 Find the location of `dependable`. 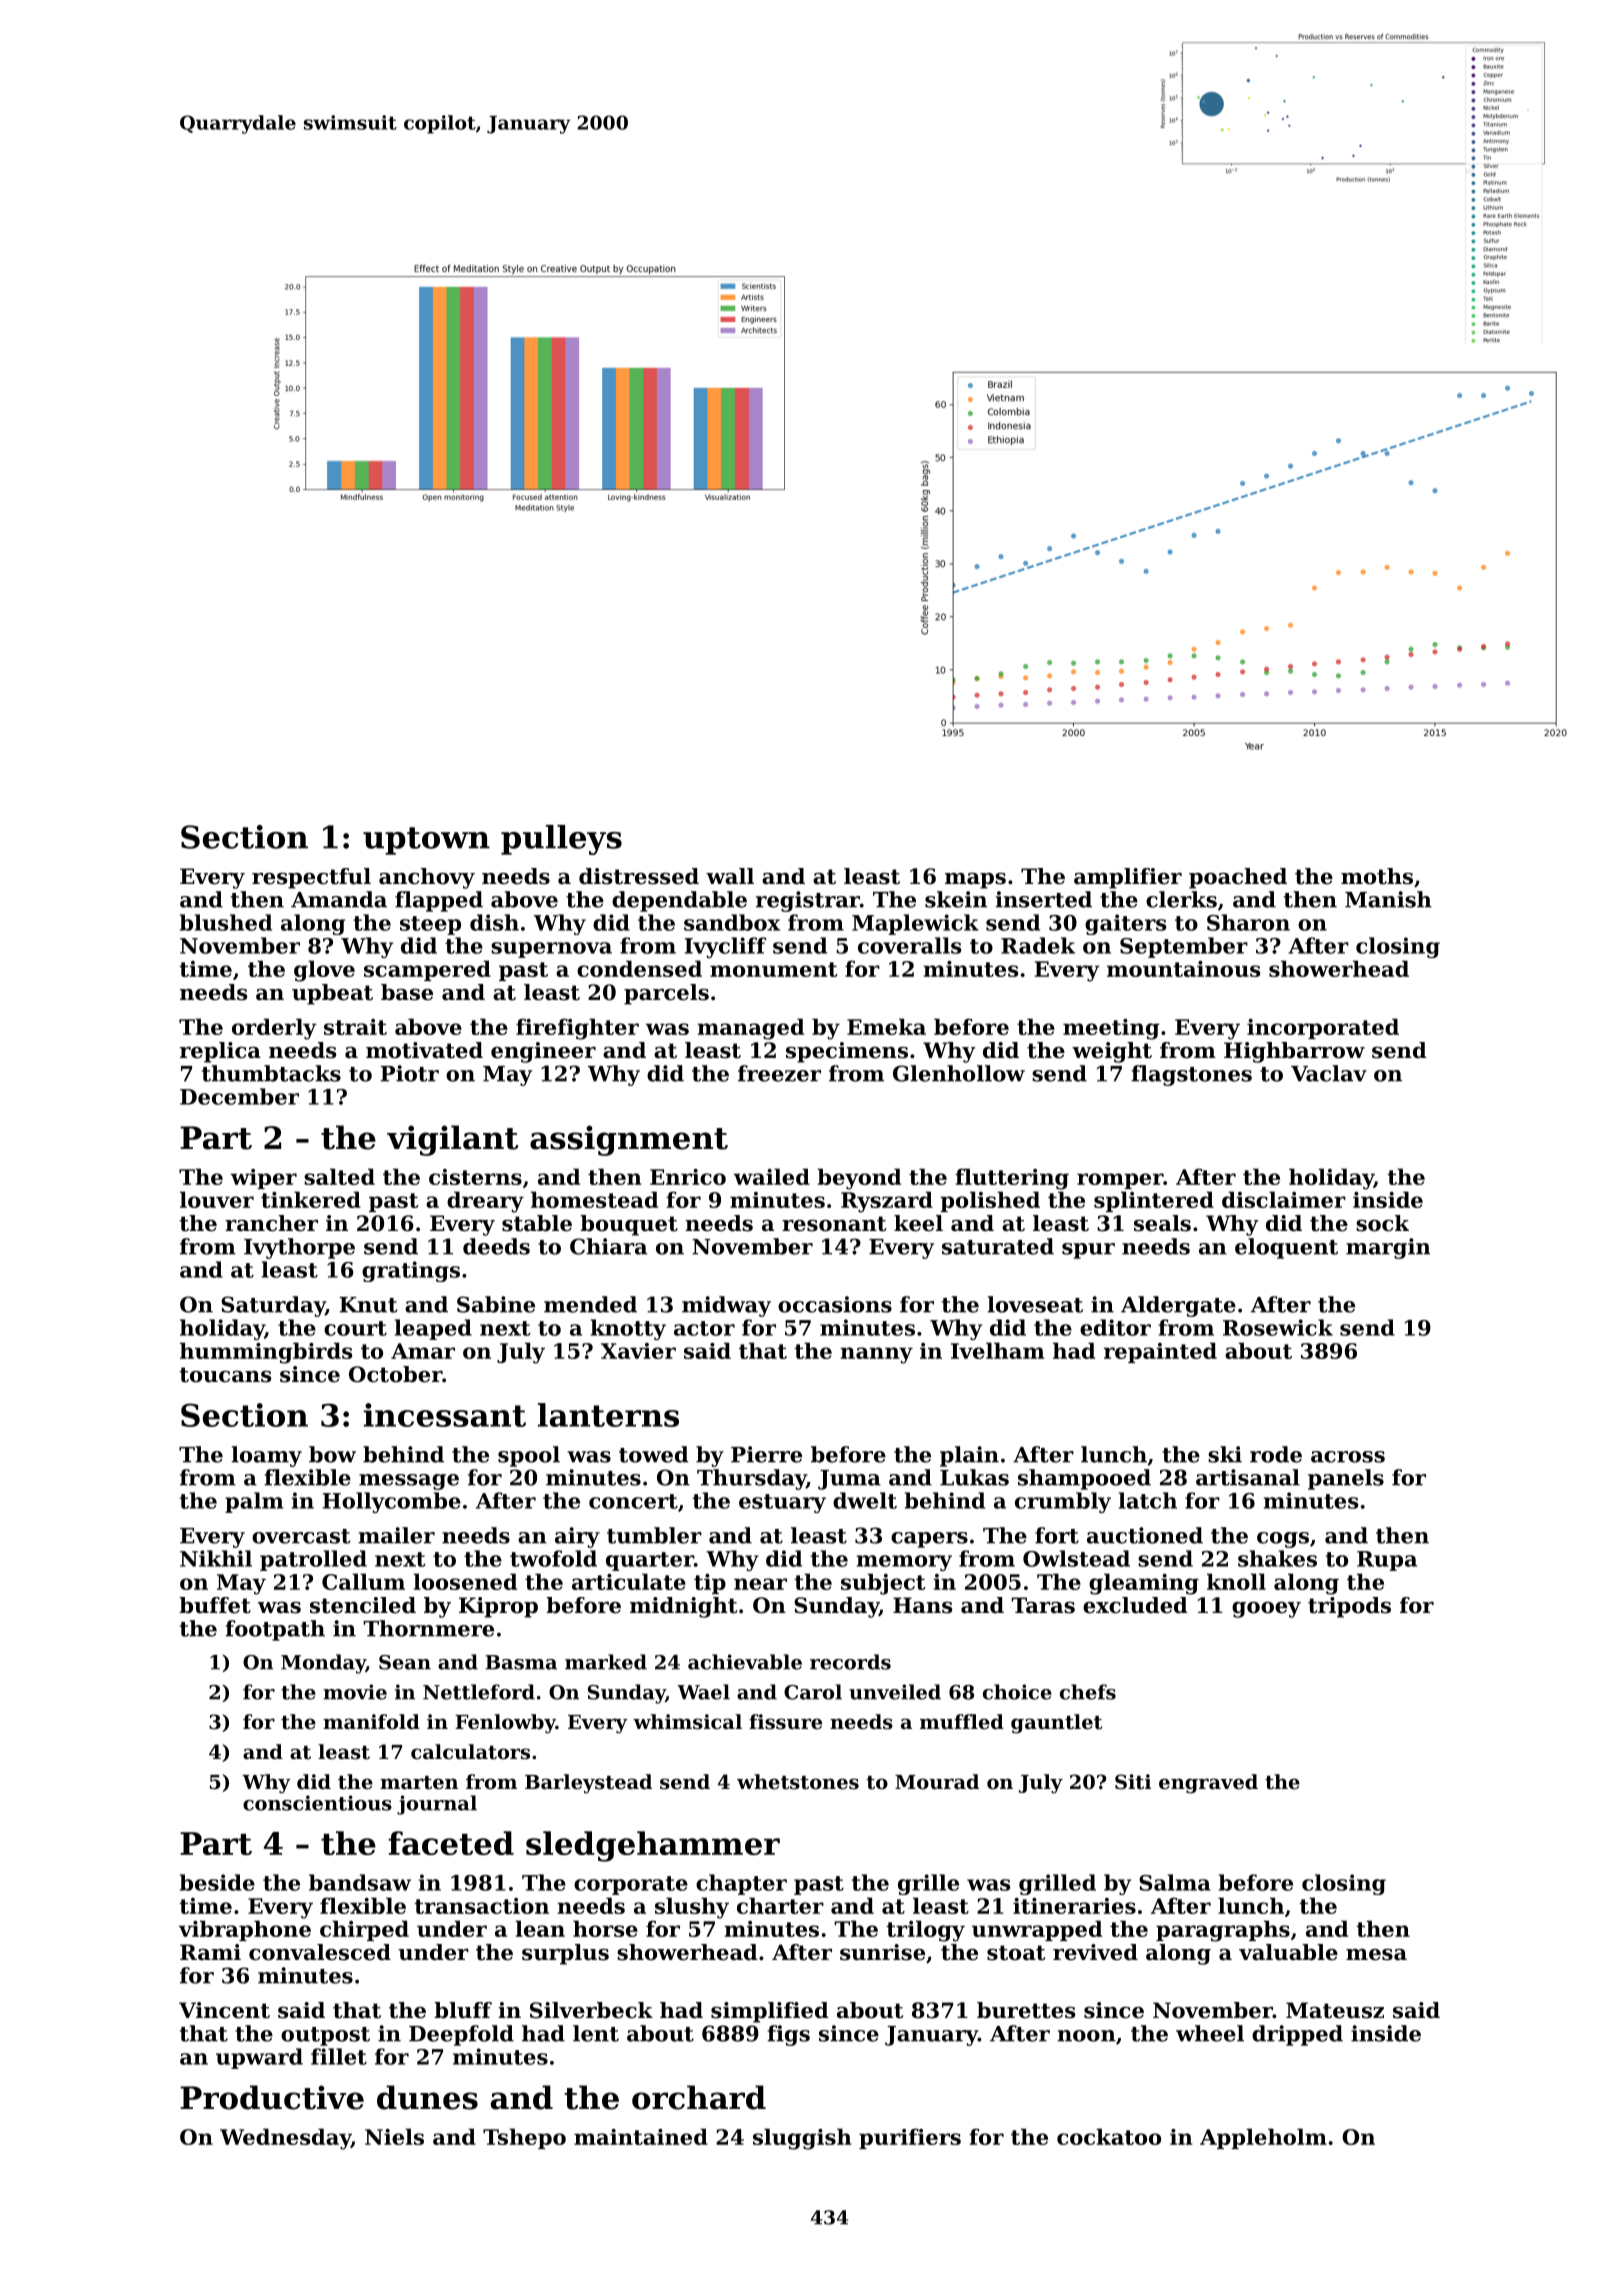

dependable is located at coordinates (679, 901).
